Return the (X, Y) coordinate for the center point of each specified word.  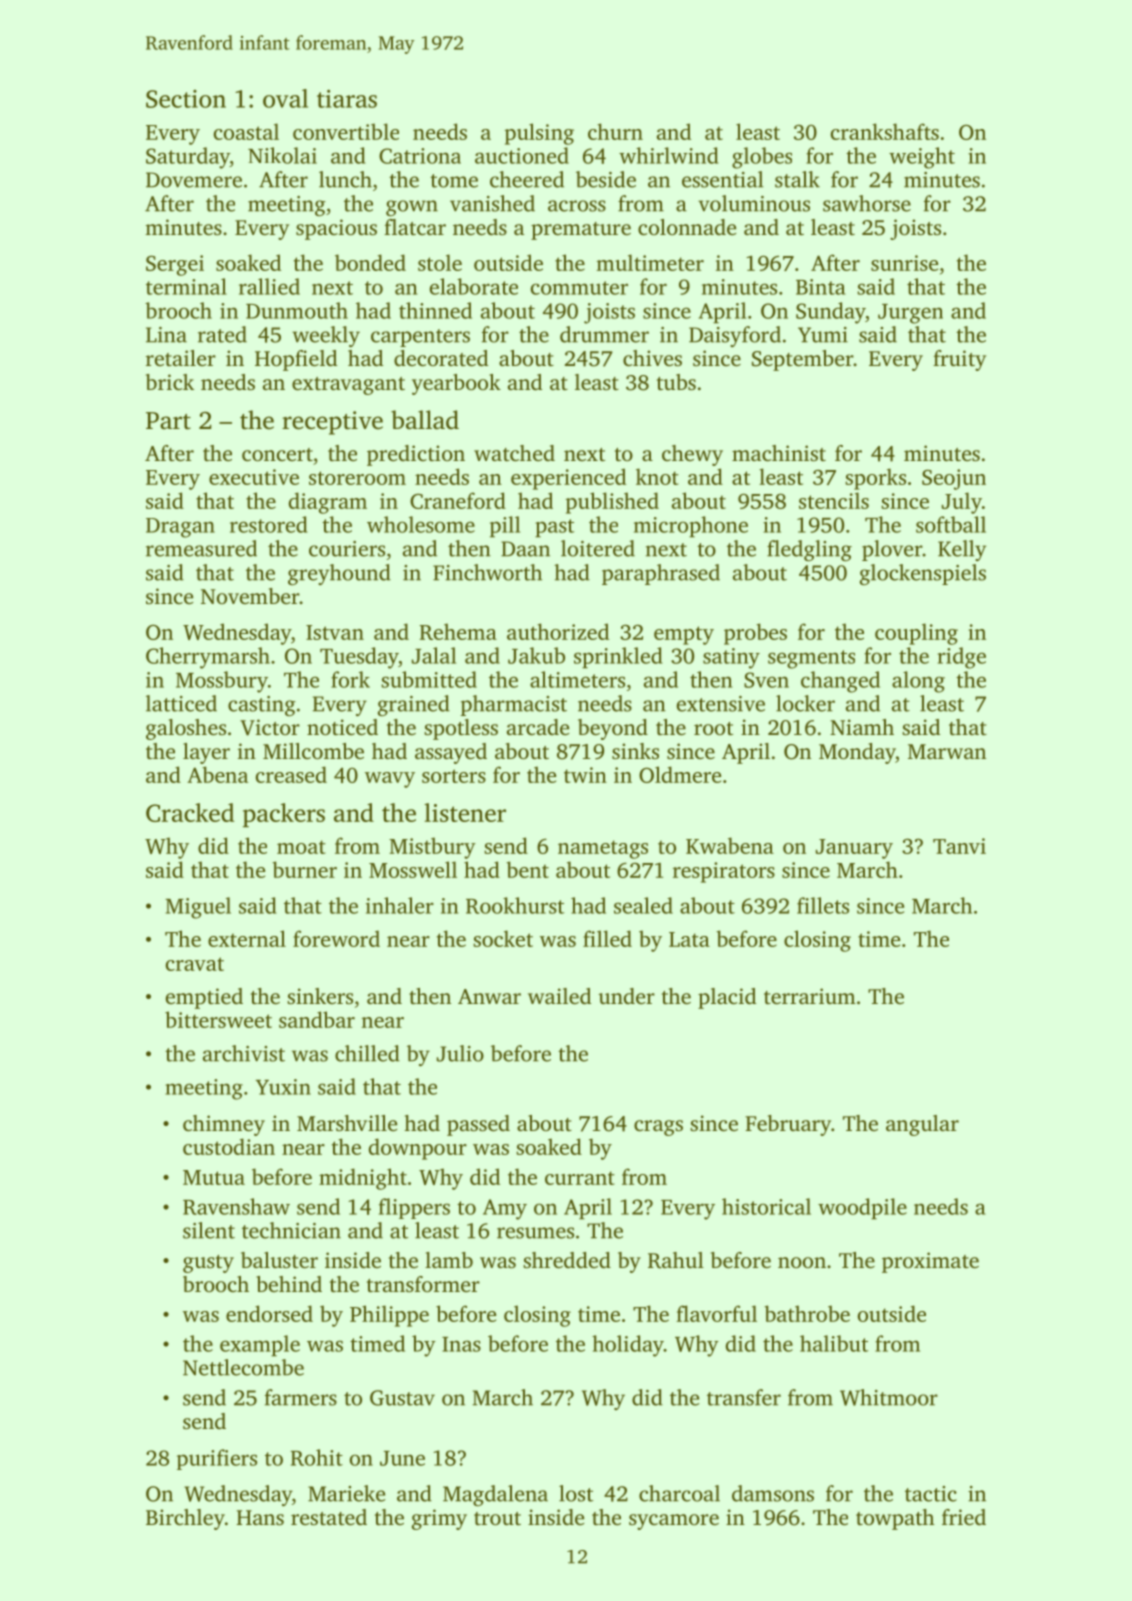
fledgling (809, 550)
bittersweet (218, 1019)
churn (615, 131)
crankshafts (885, 131)
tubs (676, 382)
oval (285, 98)
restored (269, 524)
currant (580, 1178)
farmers (301, 1397)
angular (922, 1125)
